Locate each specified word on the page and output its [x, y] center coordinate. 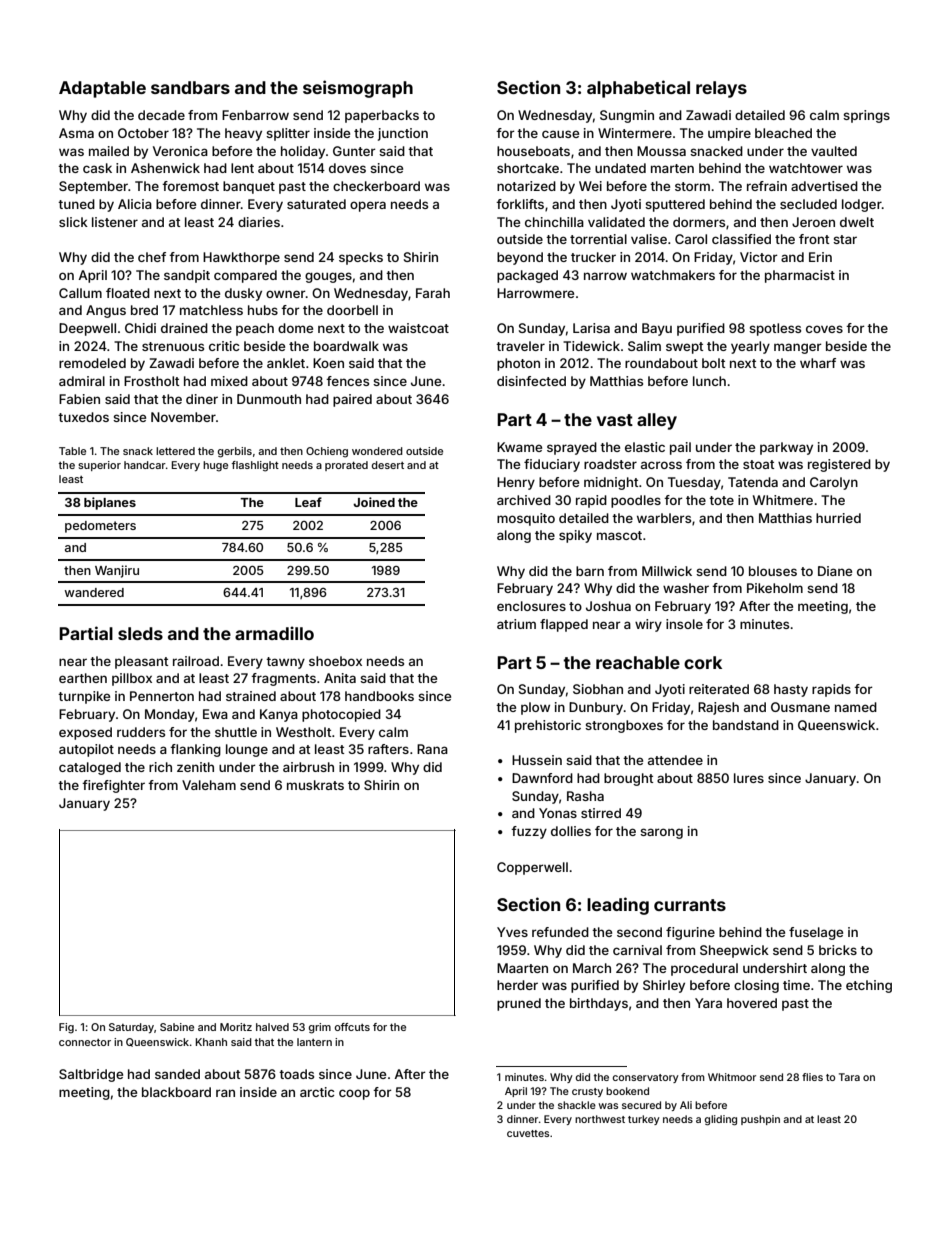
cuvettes [528, 1133]
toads [296, 1074]
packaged [527, 276]
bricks [838, 950]
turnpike [84, 697]
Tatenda [753, 482]
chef [152, 257]
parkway [786, 448]
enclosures [531, 606]
